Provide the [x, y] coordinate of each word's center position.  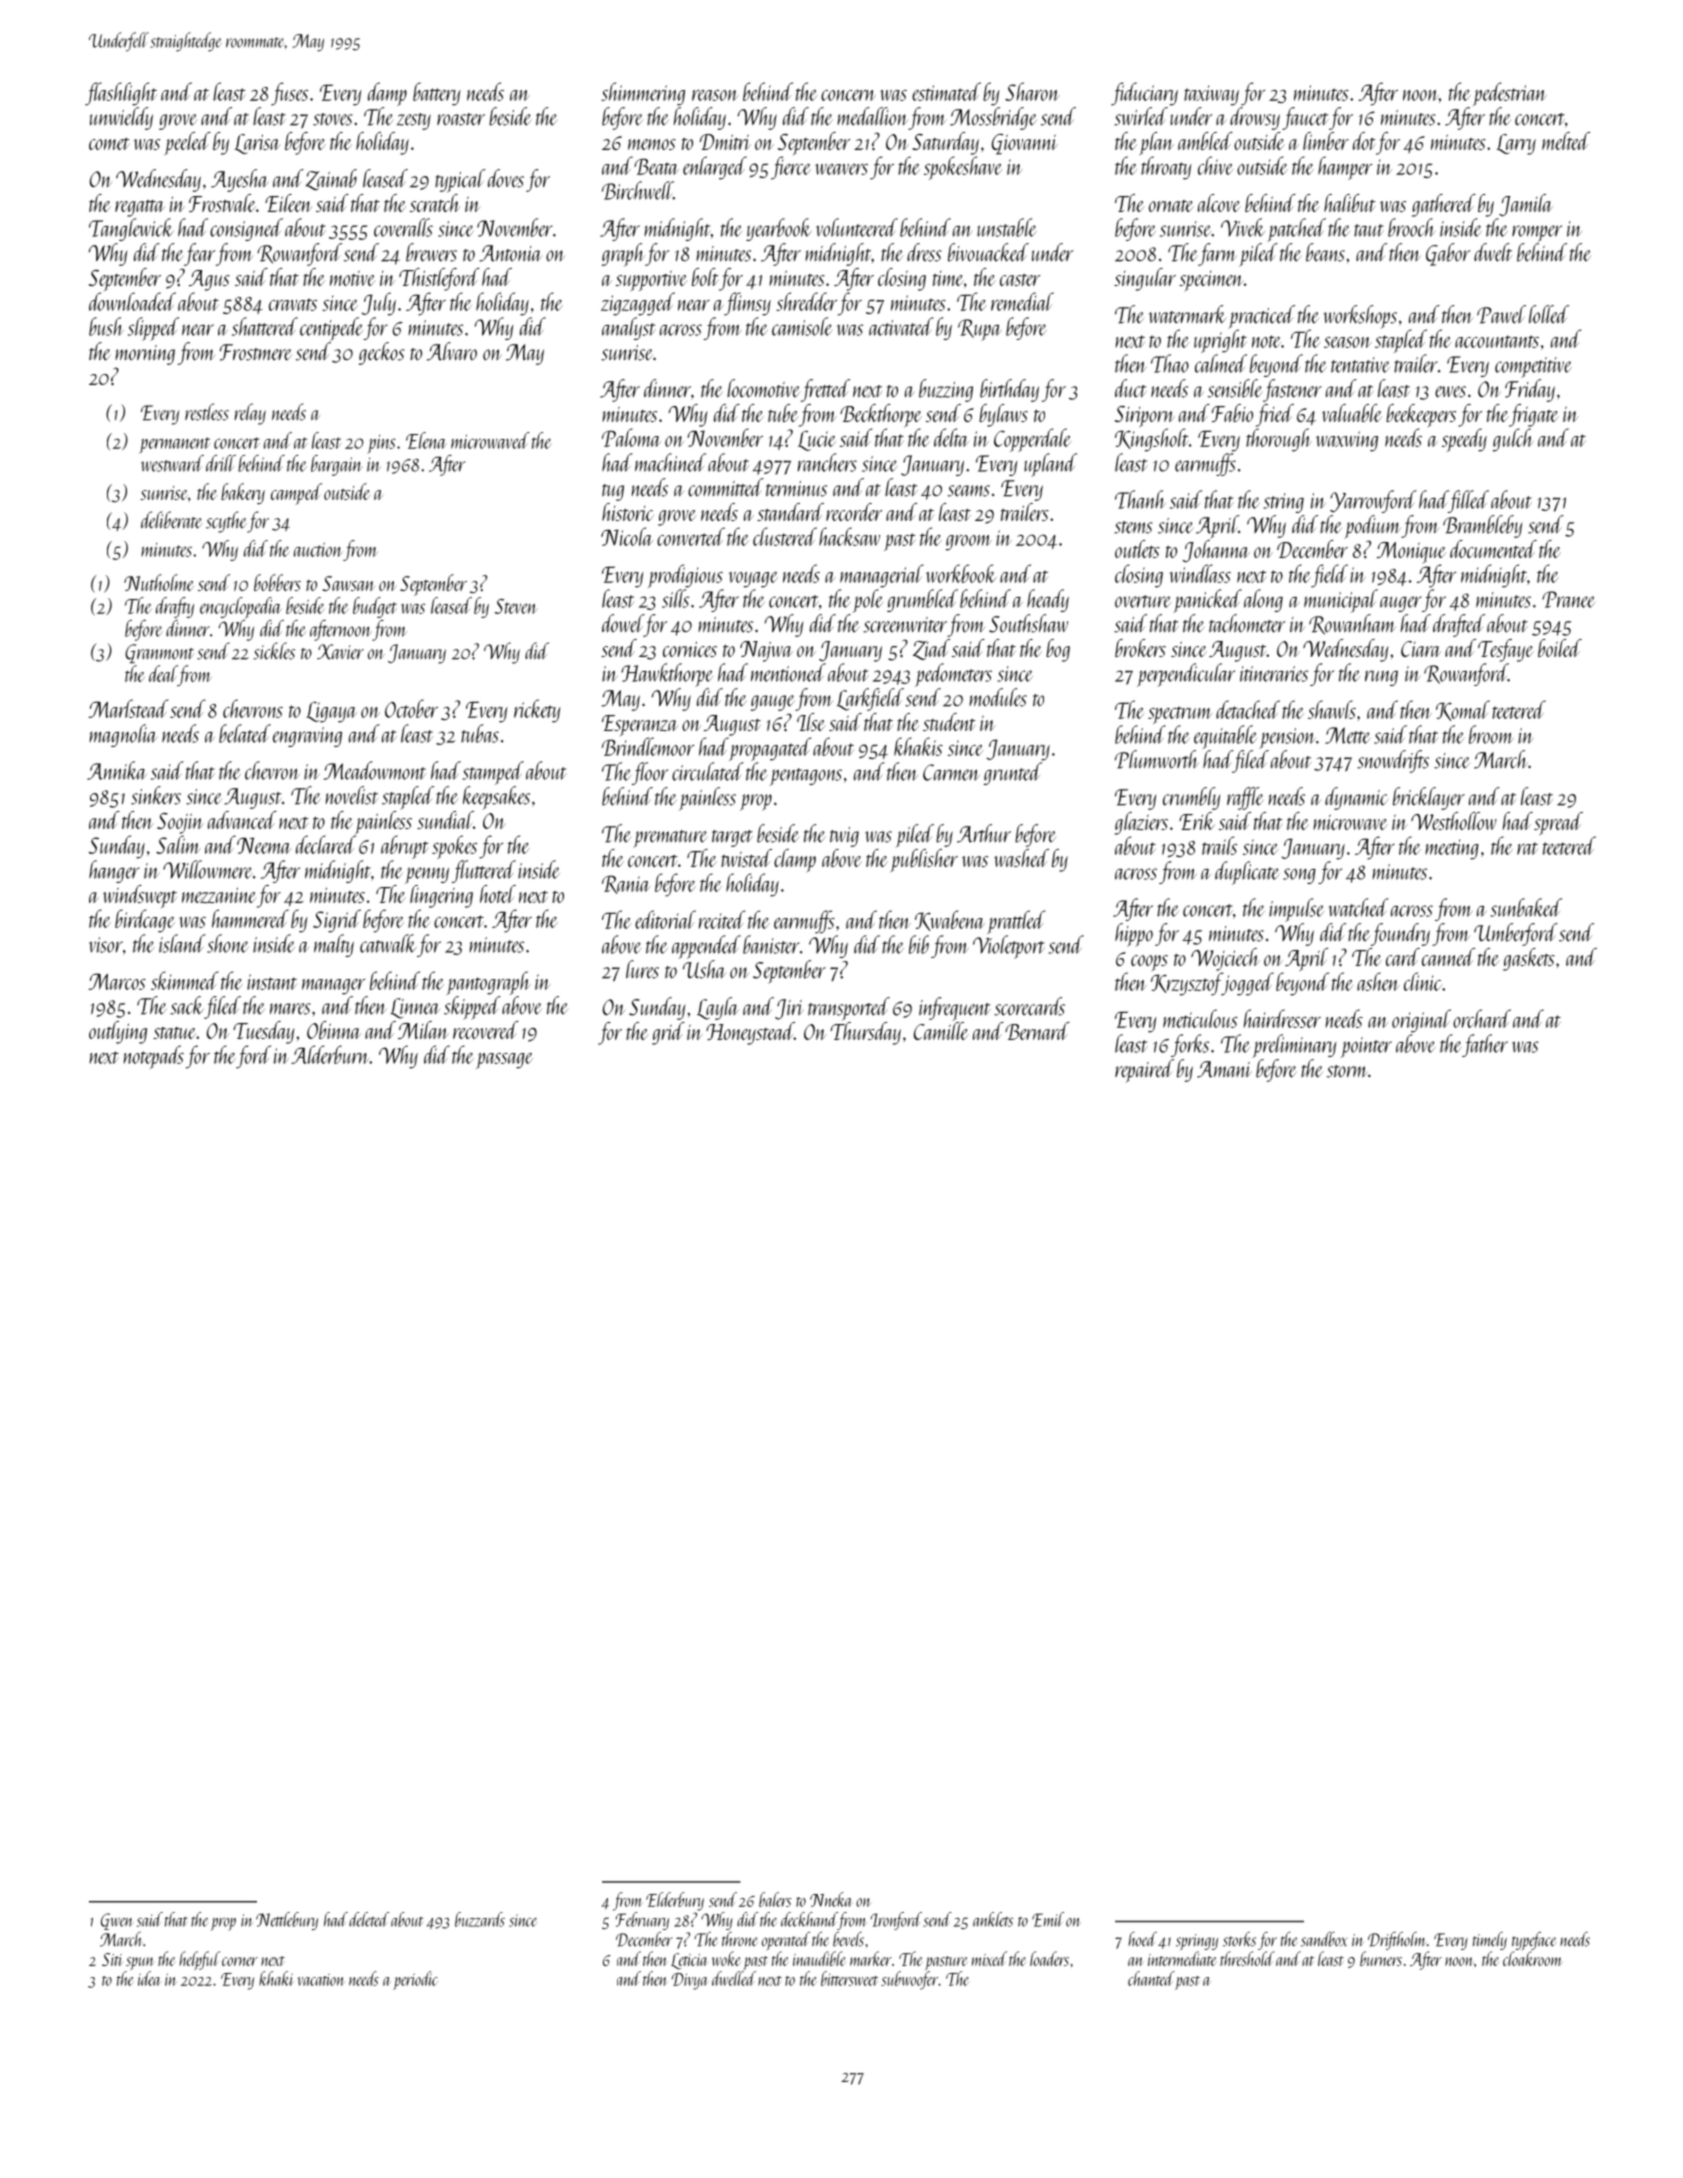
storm [1347, 1071]
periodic [415, 1980]
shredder [806, 301]
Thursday [865, 1033]
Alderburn [329, 1054]
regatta [140, 208]
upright [1220, 341]
